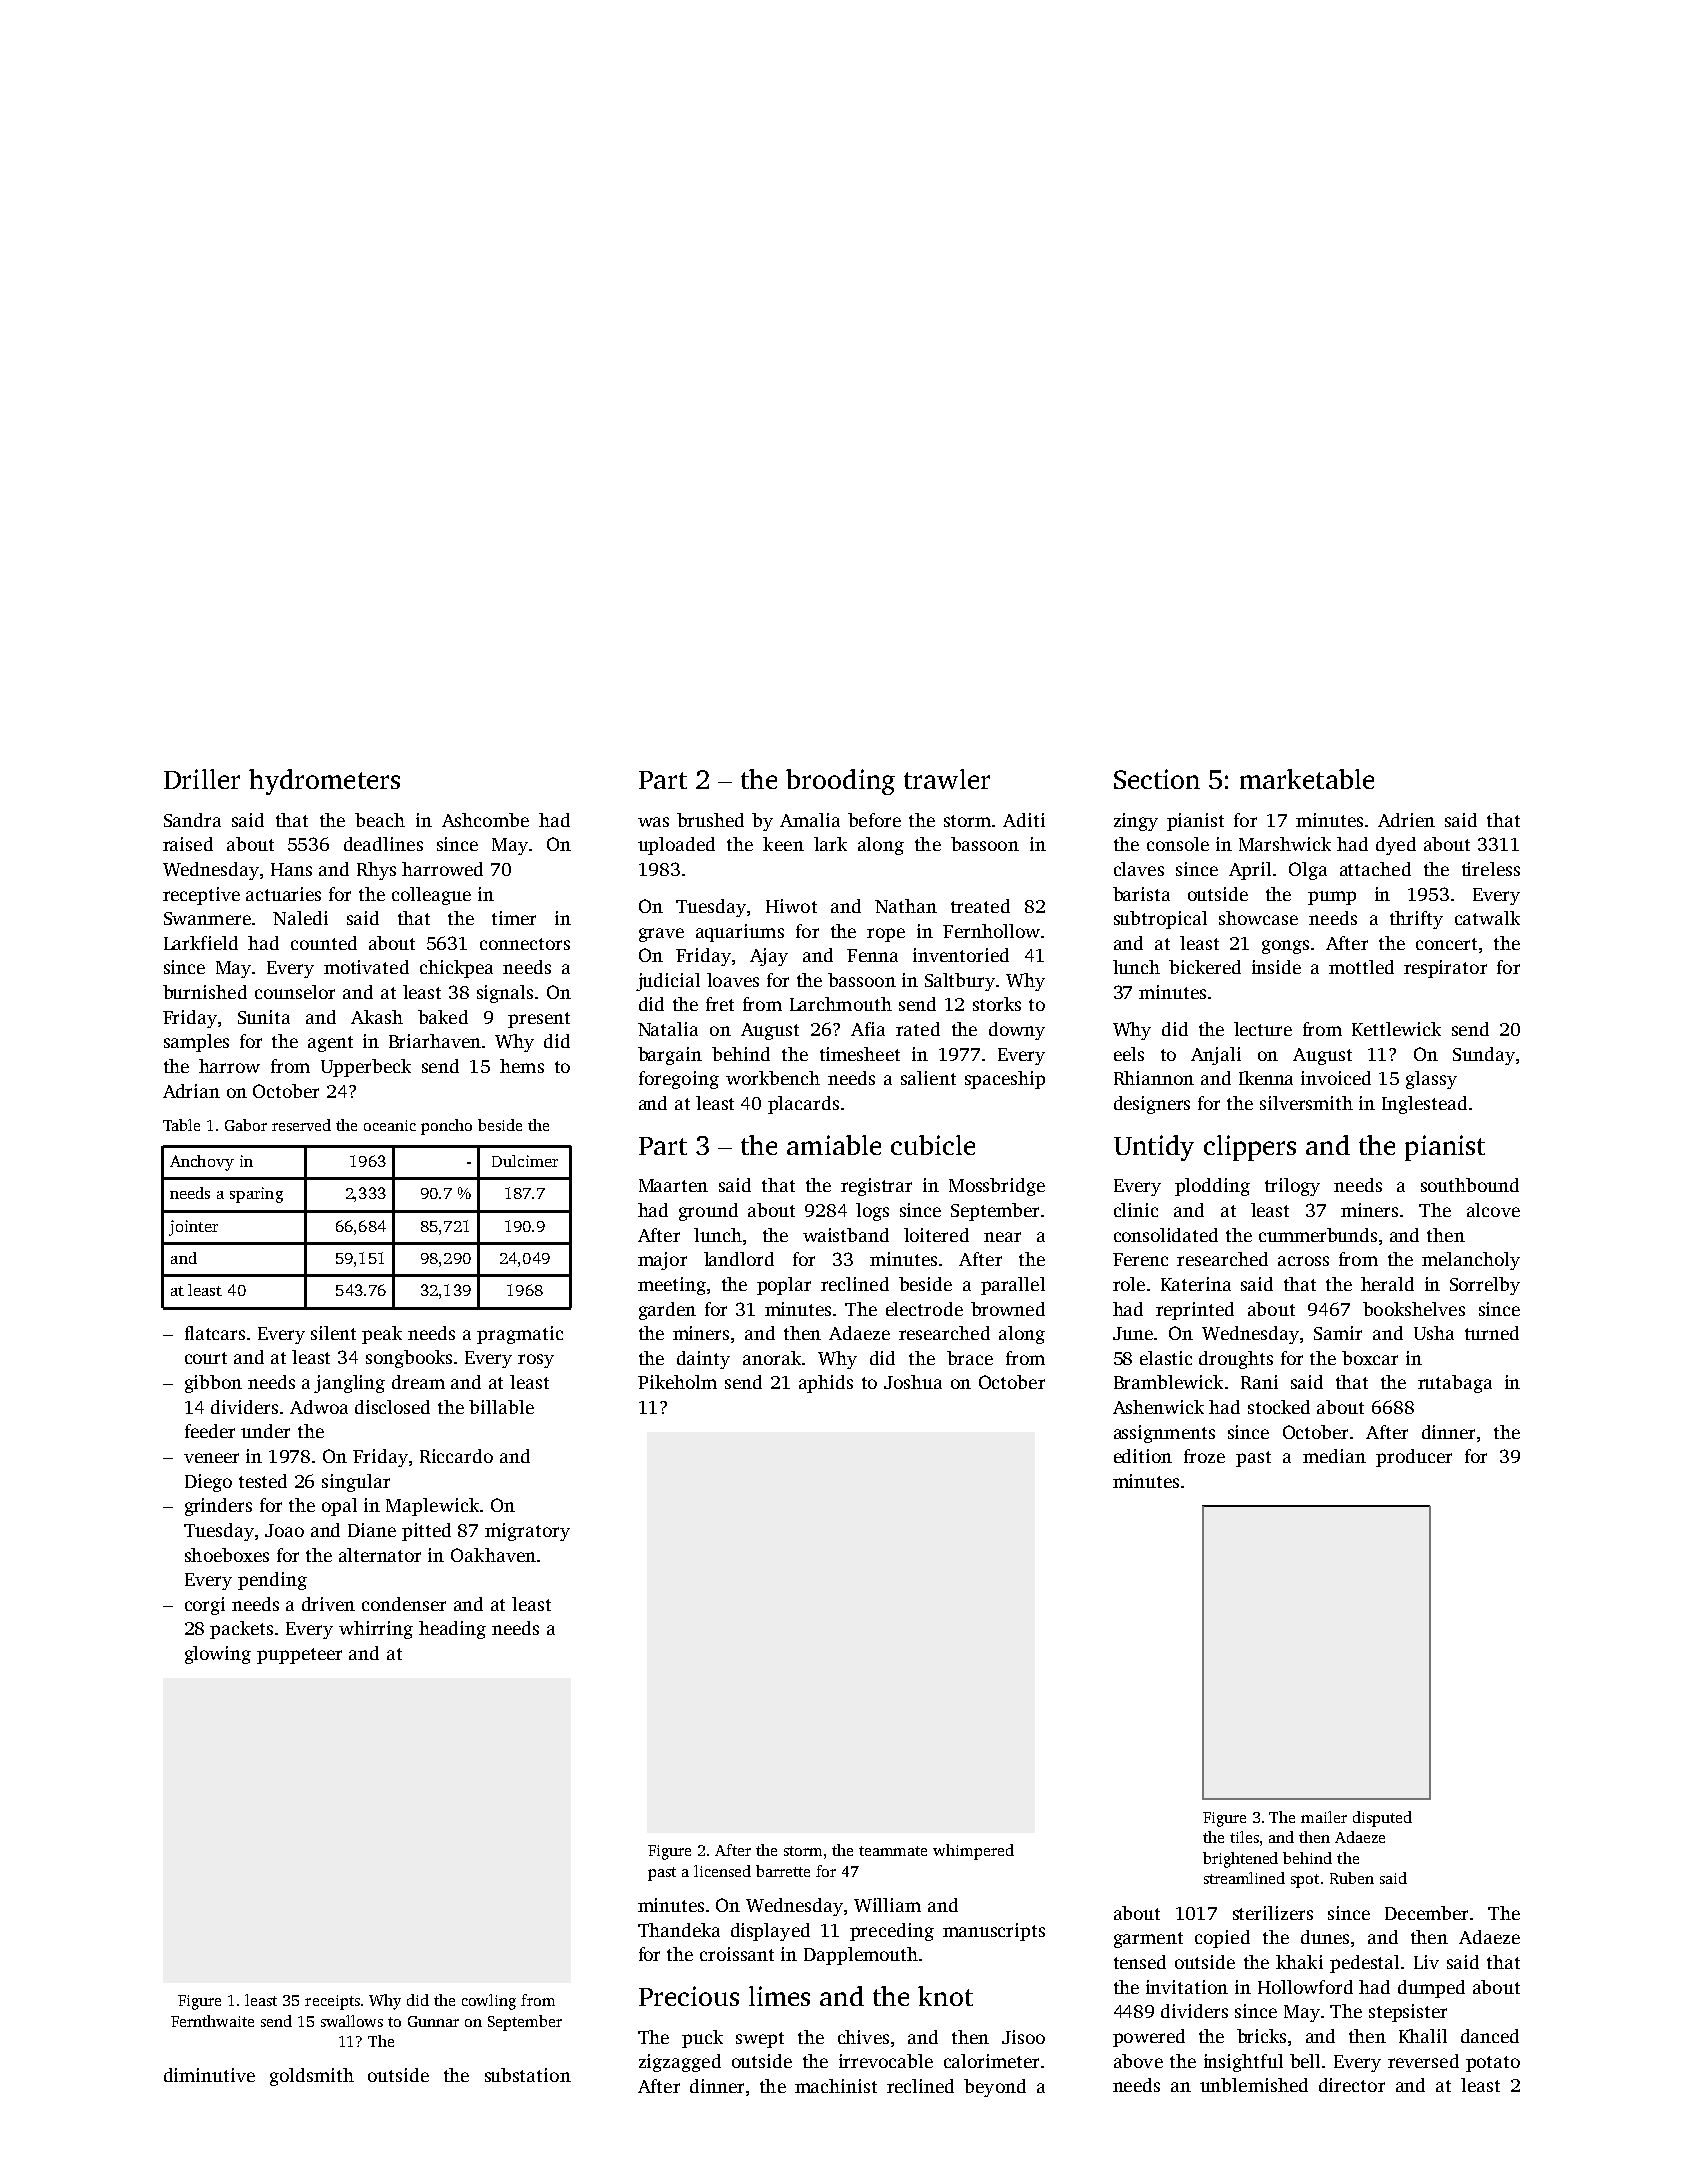 Image resolution: width=1683 pixels, height=2178 pixels. I want to click on cowling, so click(489, 2002).
